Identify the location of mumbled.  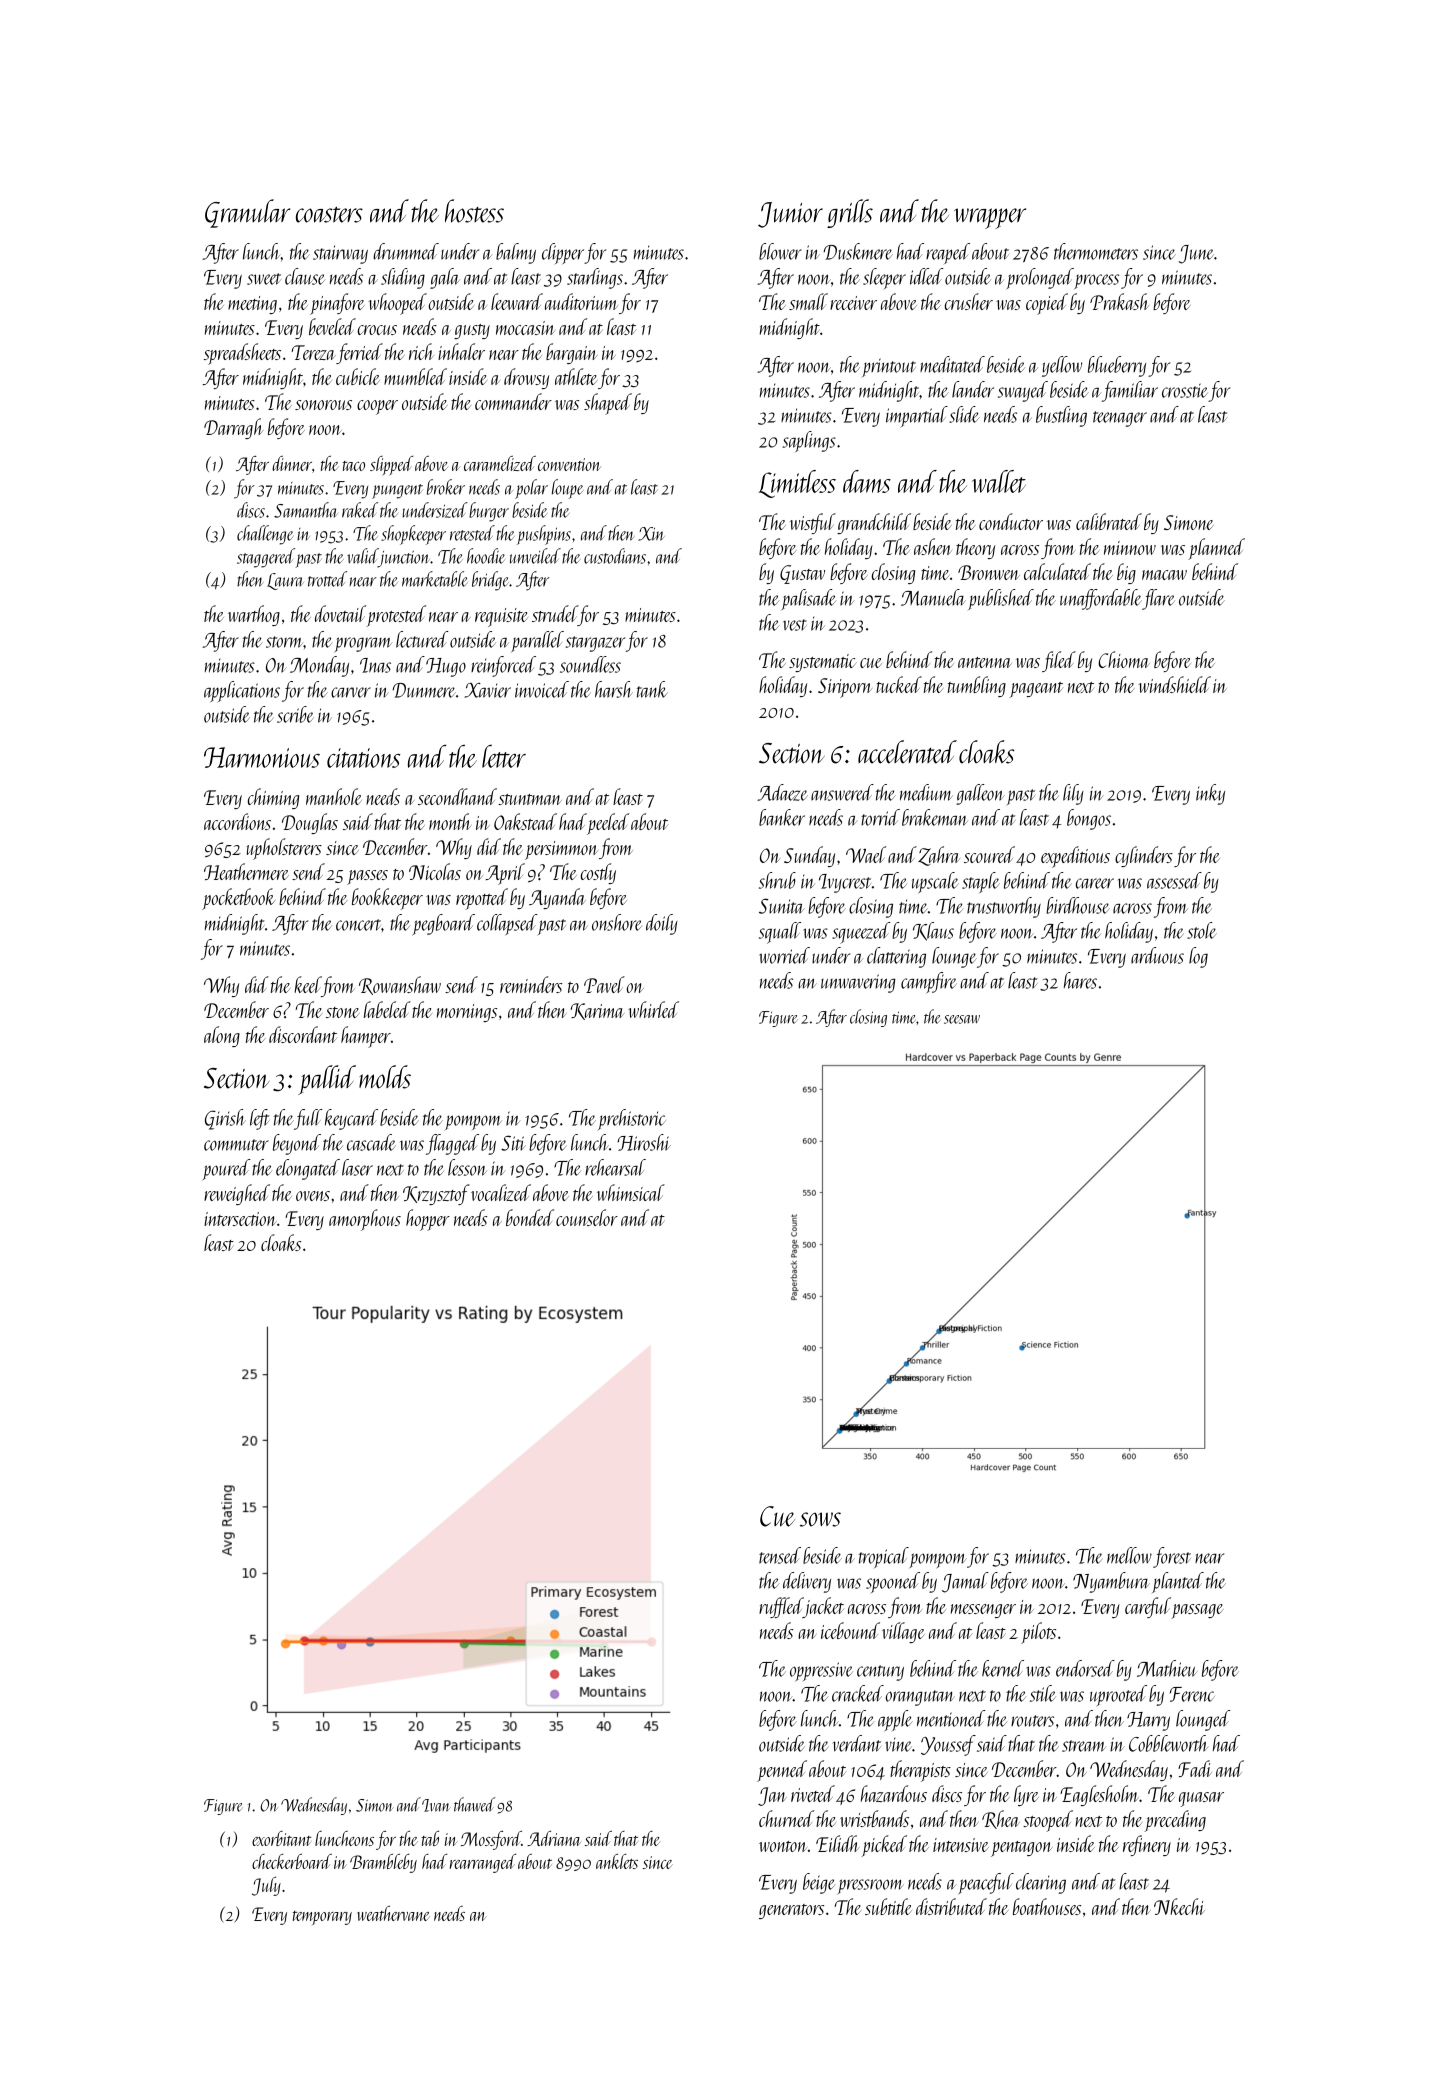
(415, 376).
